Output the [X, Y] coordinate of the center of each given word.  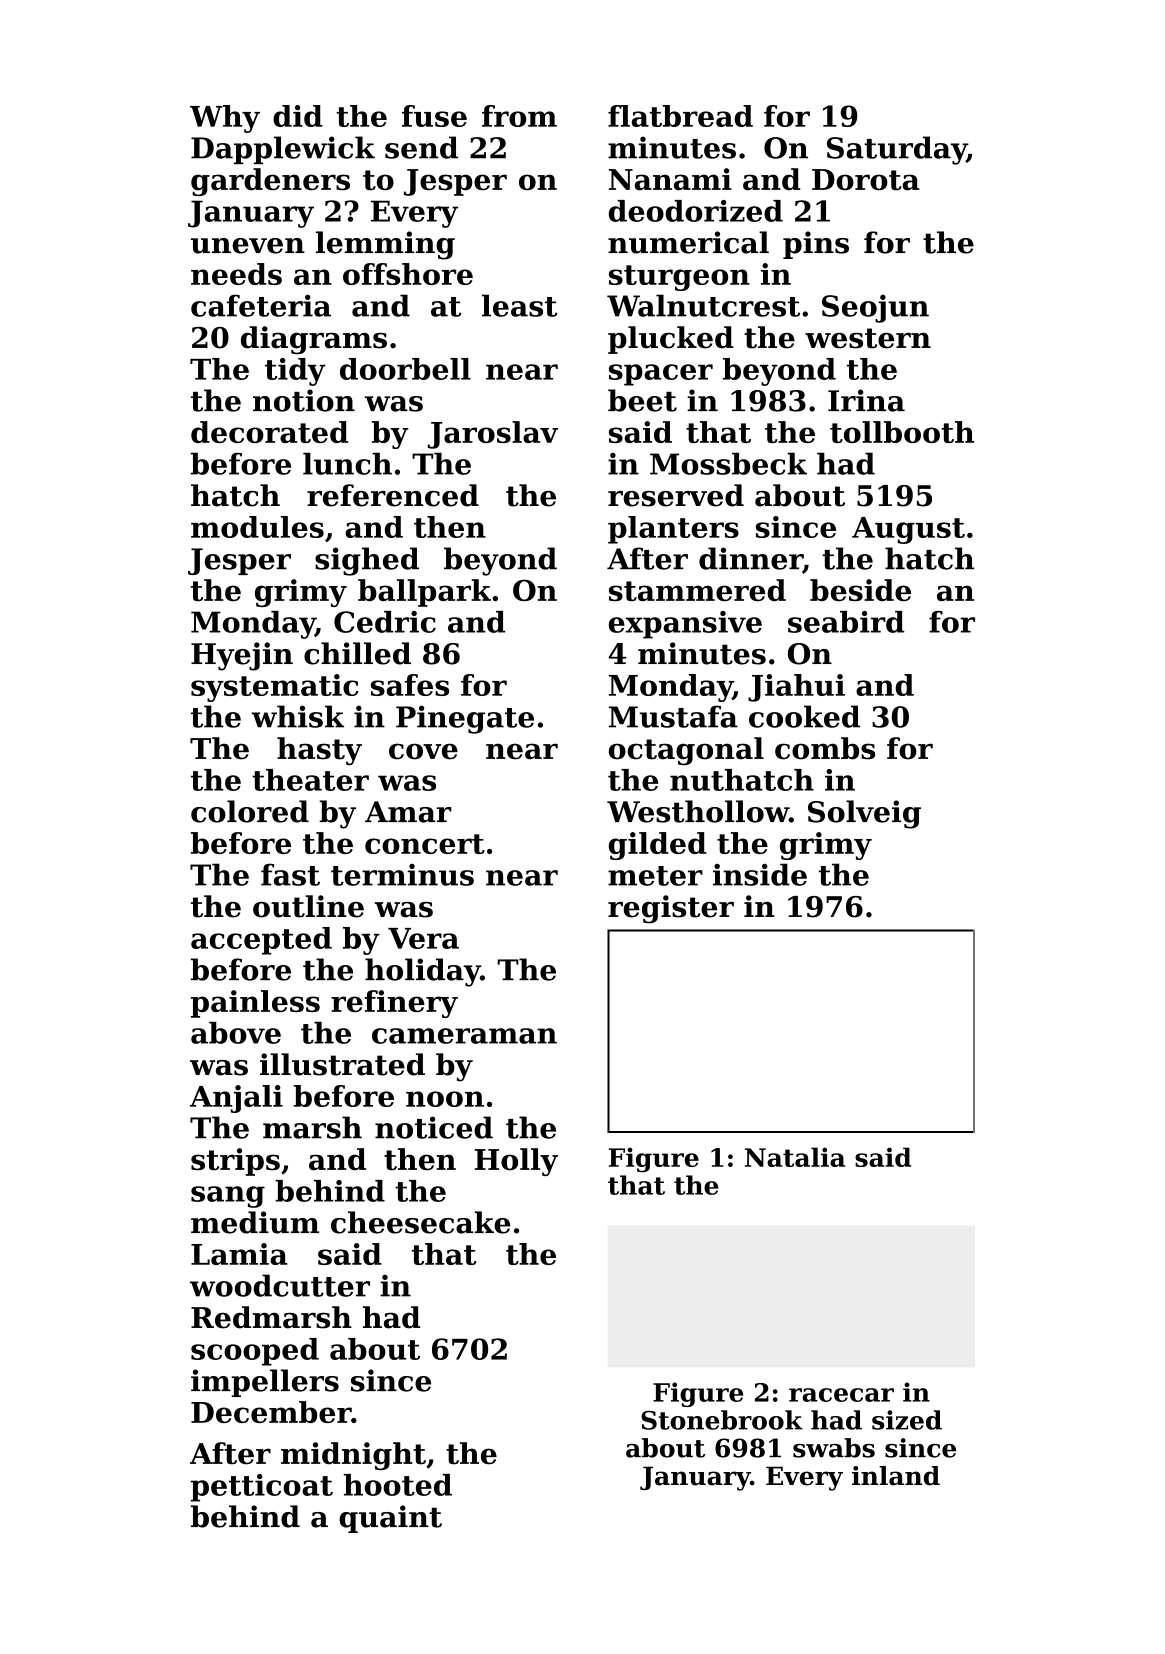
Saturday [897, 150]
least [519, 305]
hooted [398, 1485]
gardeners [270, 182]
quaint [390, 1519]
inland [896, 1476]
